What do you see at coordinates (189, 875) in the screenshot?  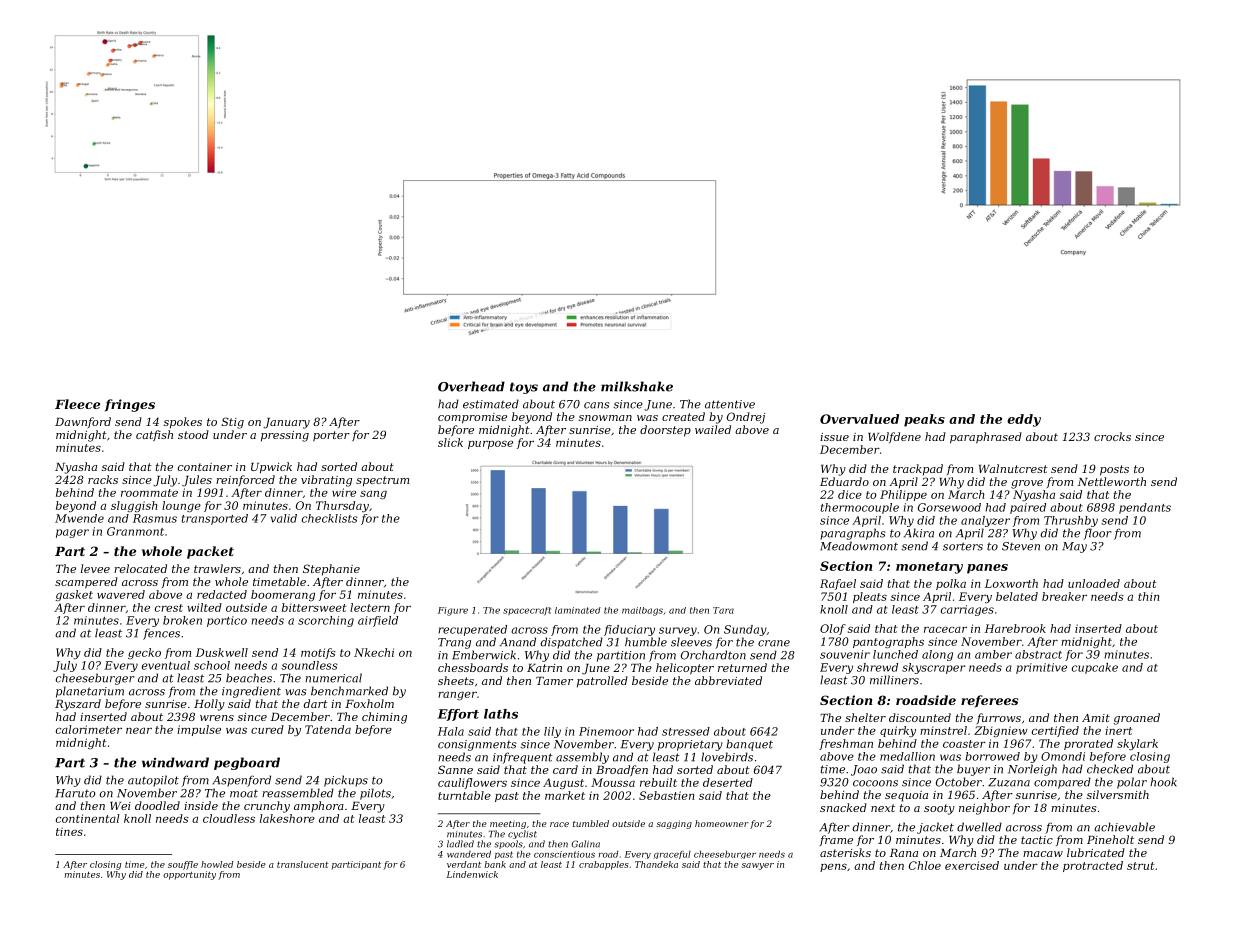 I see `opportunity` at bounding box center [189, 875].
